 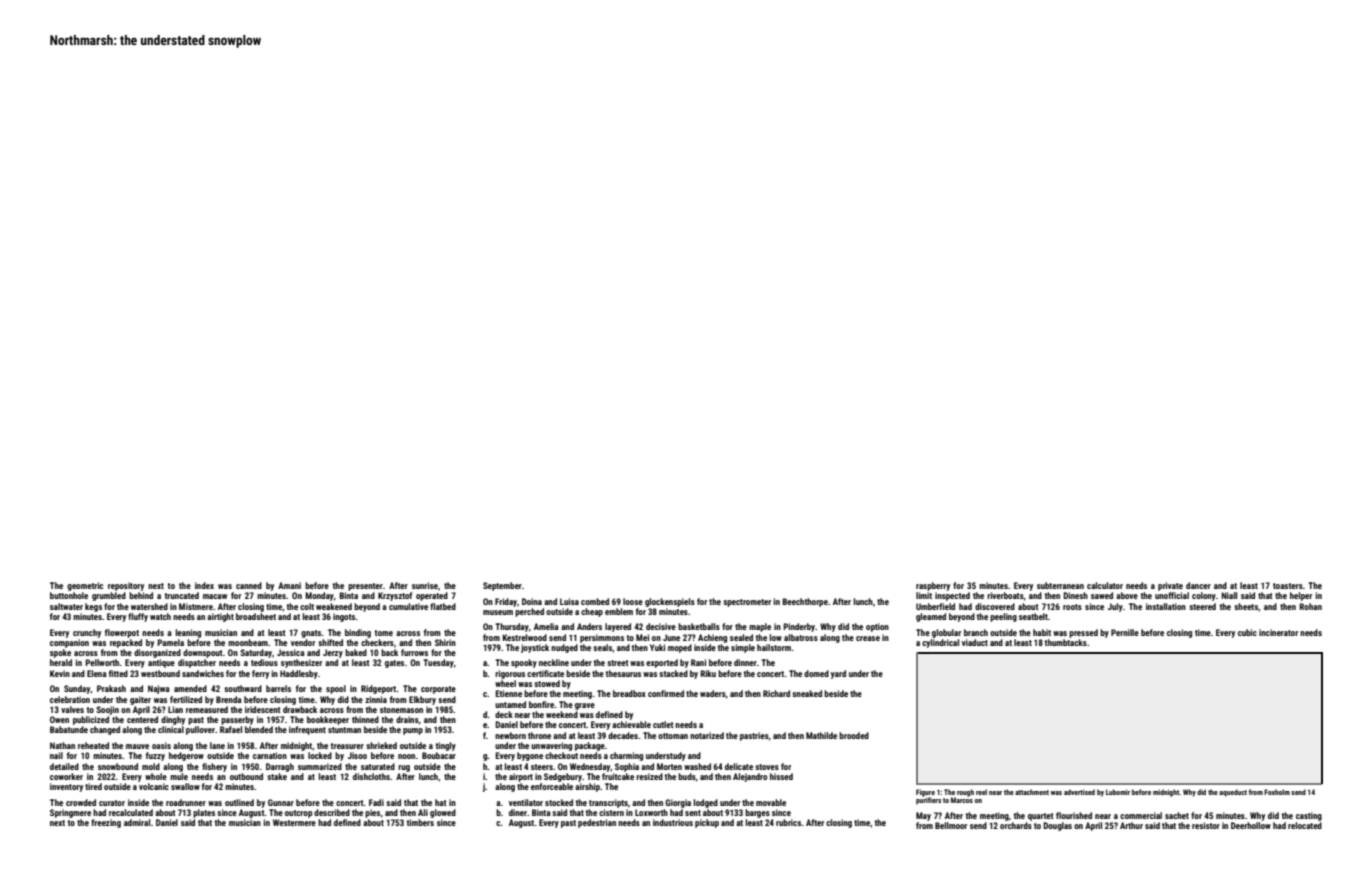 What do you see at coordinates (294, 822) in the image?
I see `Westermere` at bounding box center [294, 822].
